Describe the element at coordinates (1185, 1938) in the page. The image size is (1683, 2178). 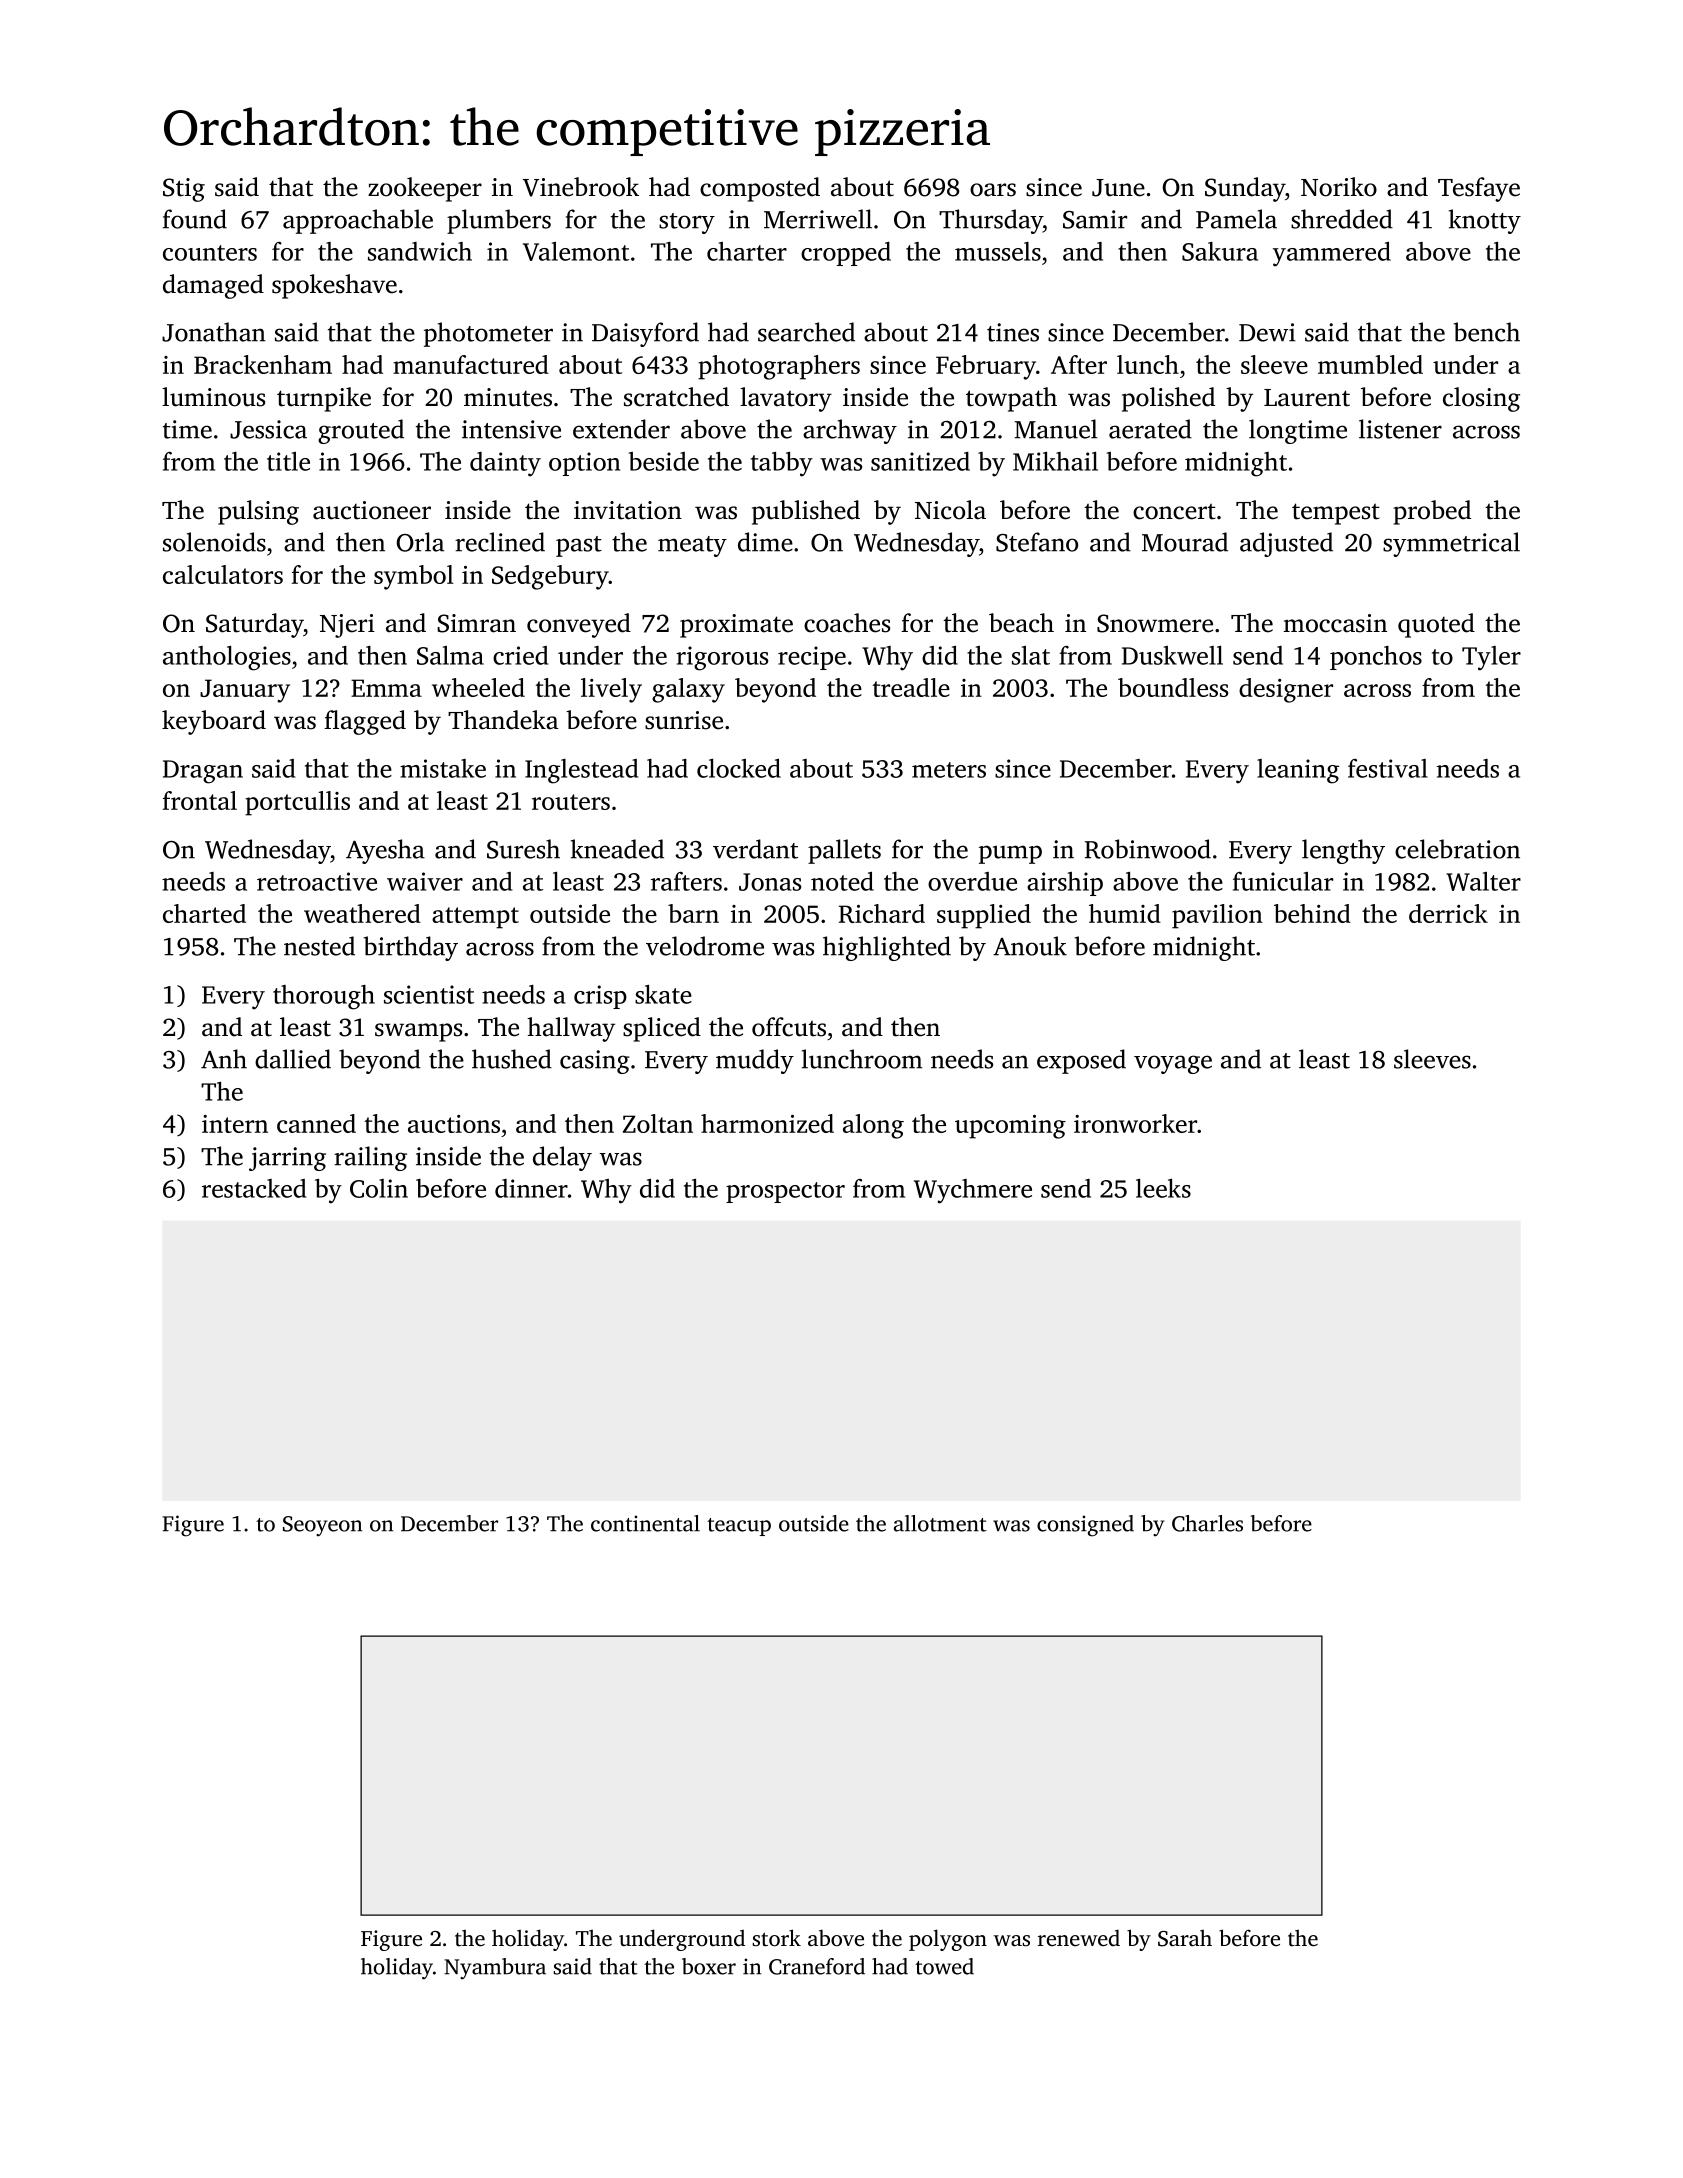
I see `Sarah` at that location.
